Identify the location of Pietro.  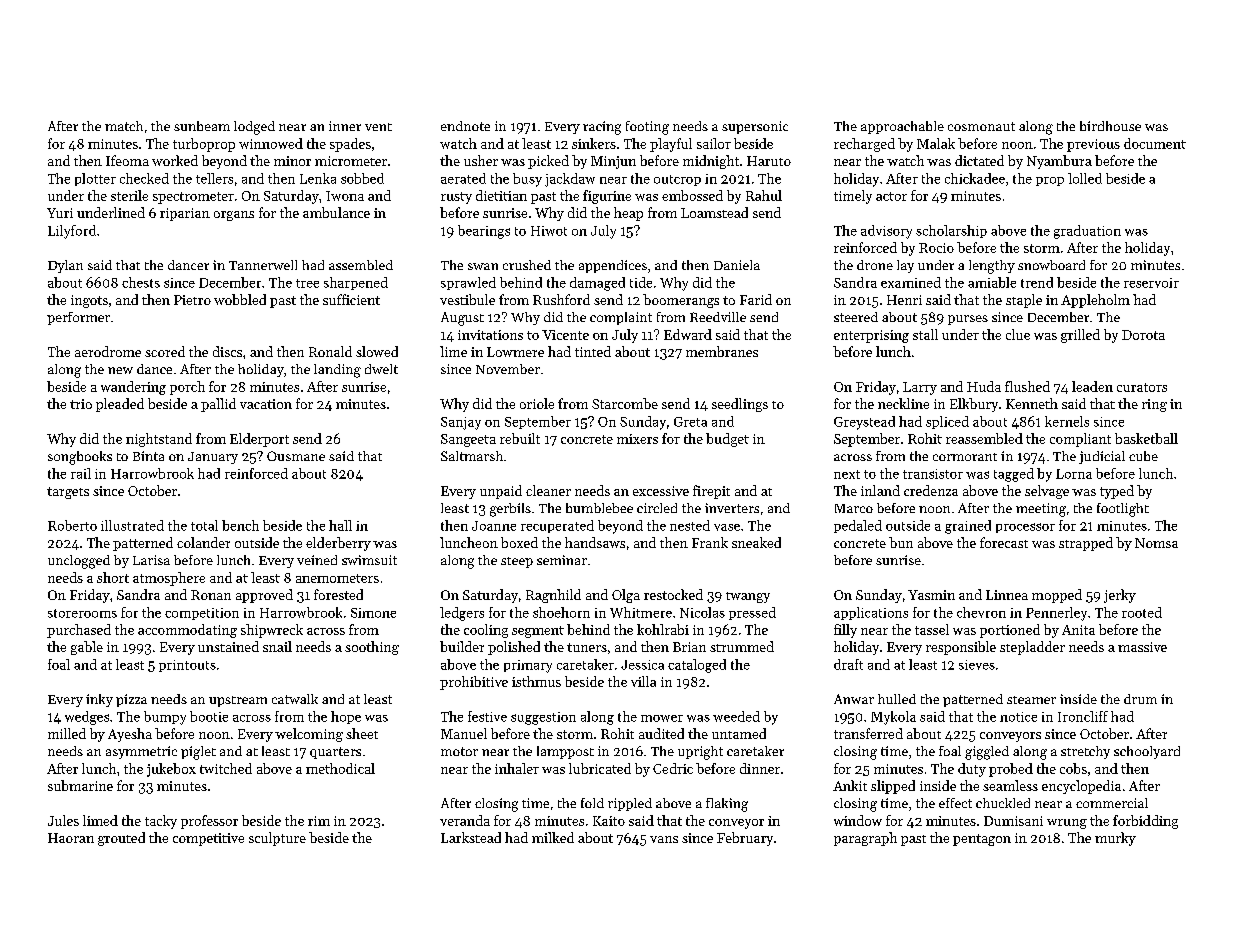
(192, 300).
